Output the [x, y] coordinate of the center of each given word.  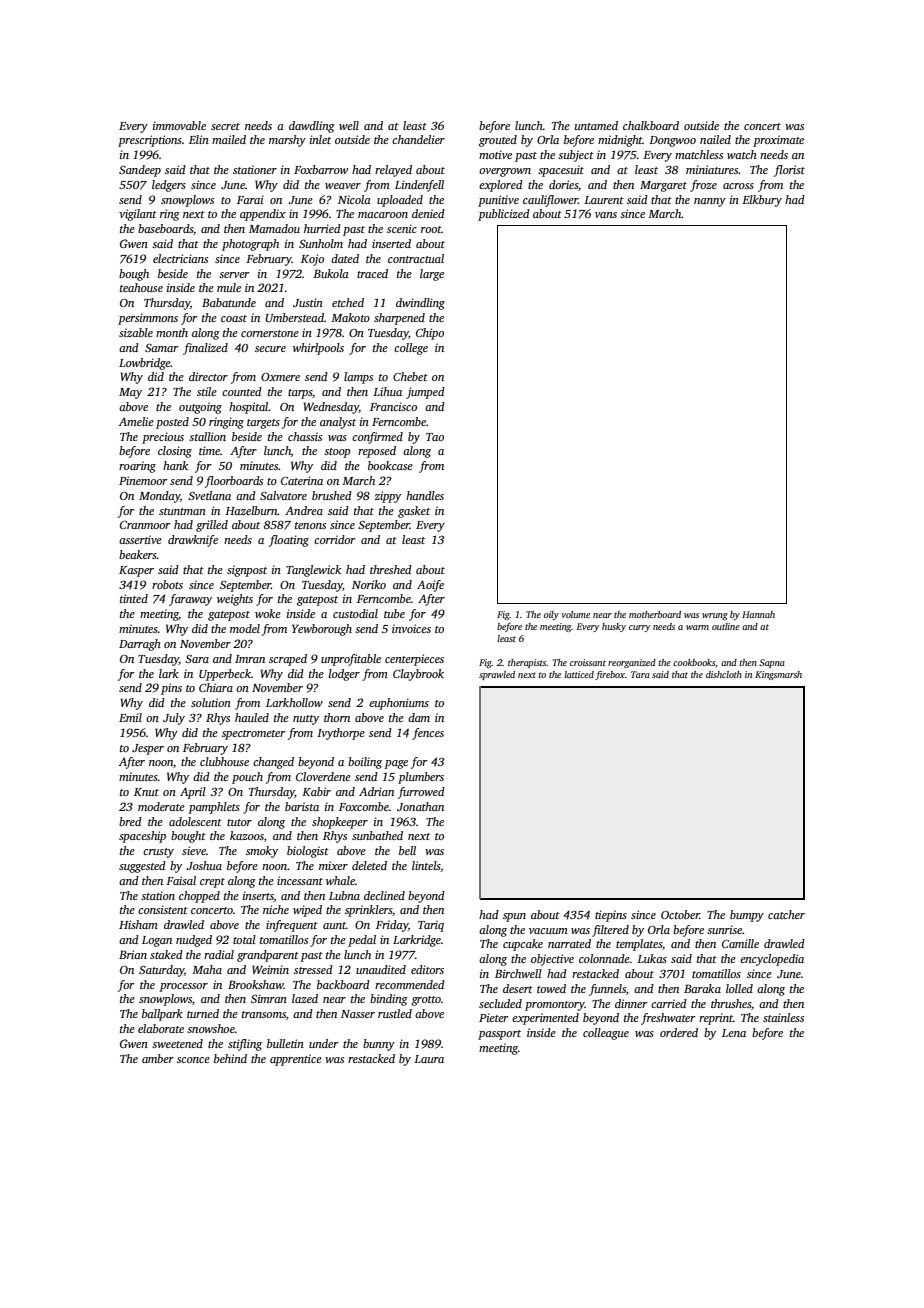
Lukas [652, 958]
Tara [640, 674]
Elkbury [762, 201]
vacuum [548, 931]
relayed [393, 171]
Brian [133, 954]
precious [163, 438]
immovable [179, 125]
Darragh [140, 645]
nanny [710, 202]
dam [419, 717]
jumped [425, 393]
